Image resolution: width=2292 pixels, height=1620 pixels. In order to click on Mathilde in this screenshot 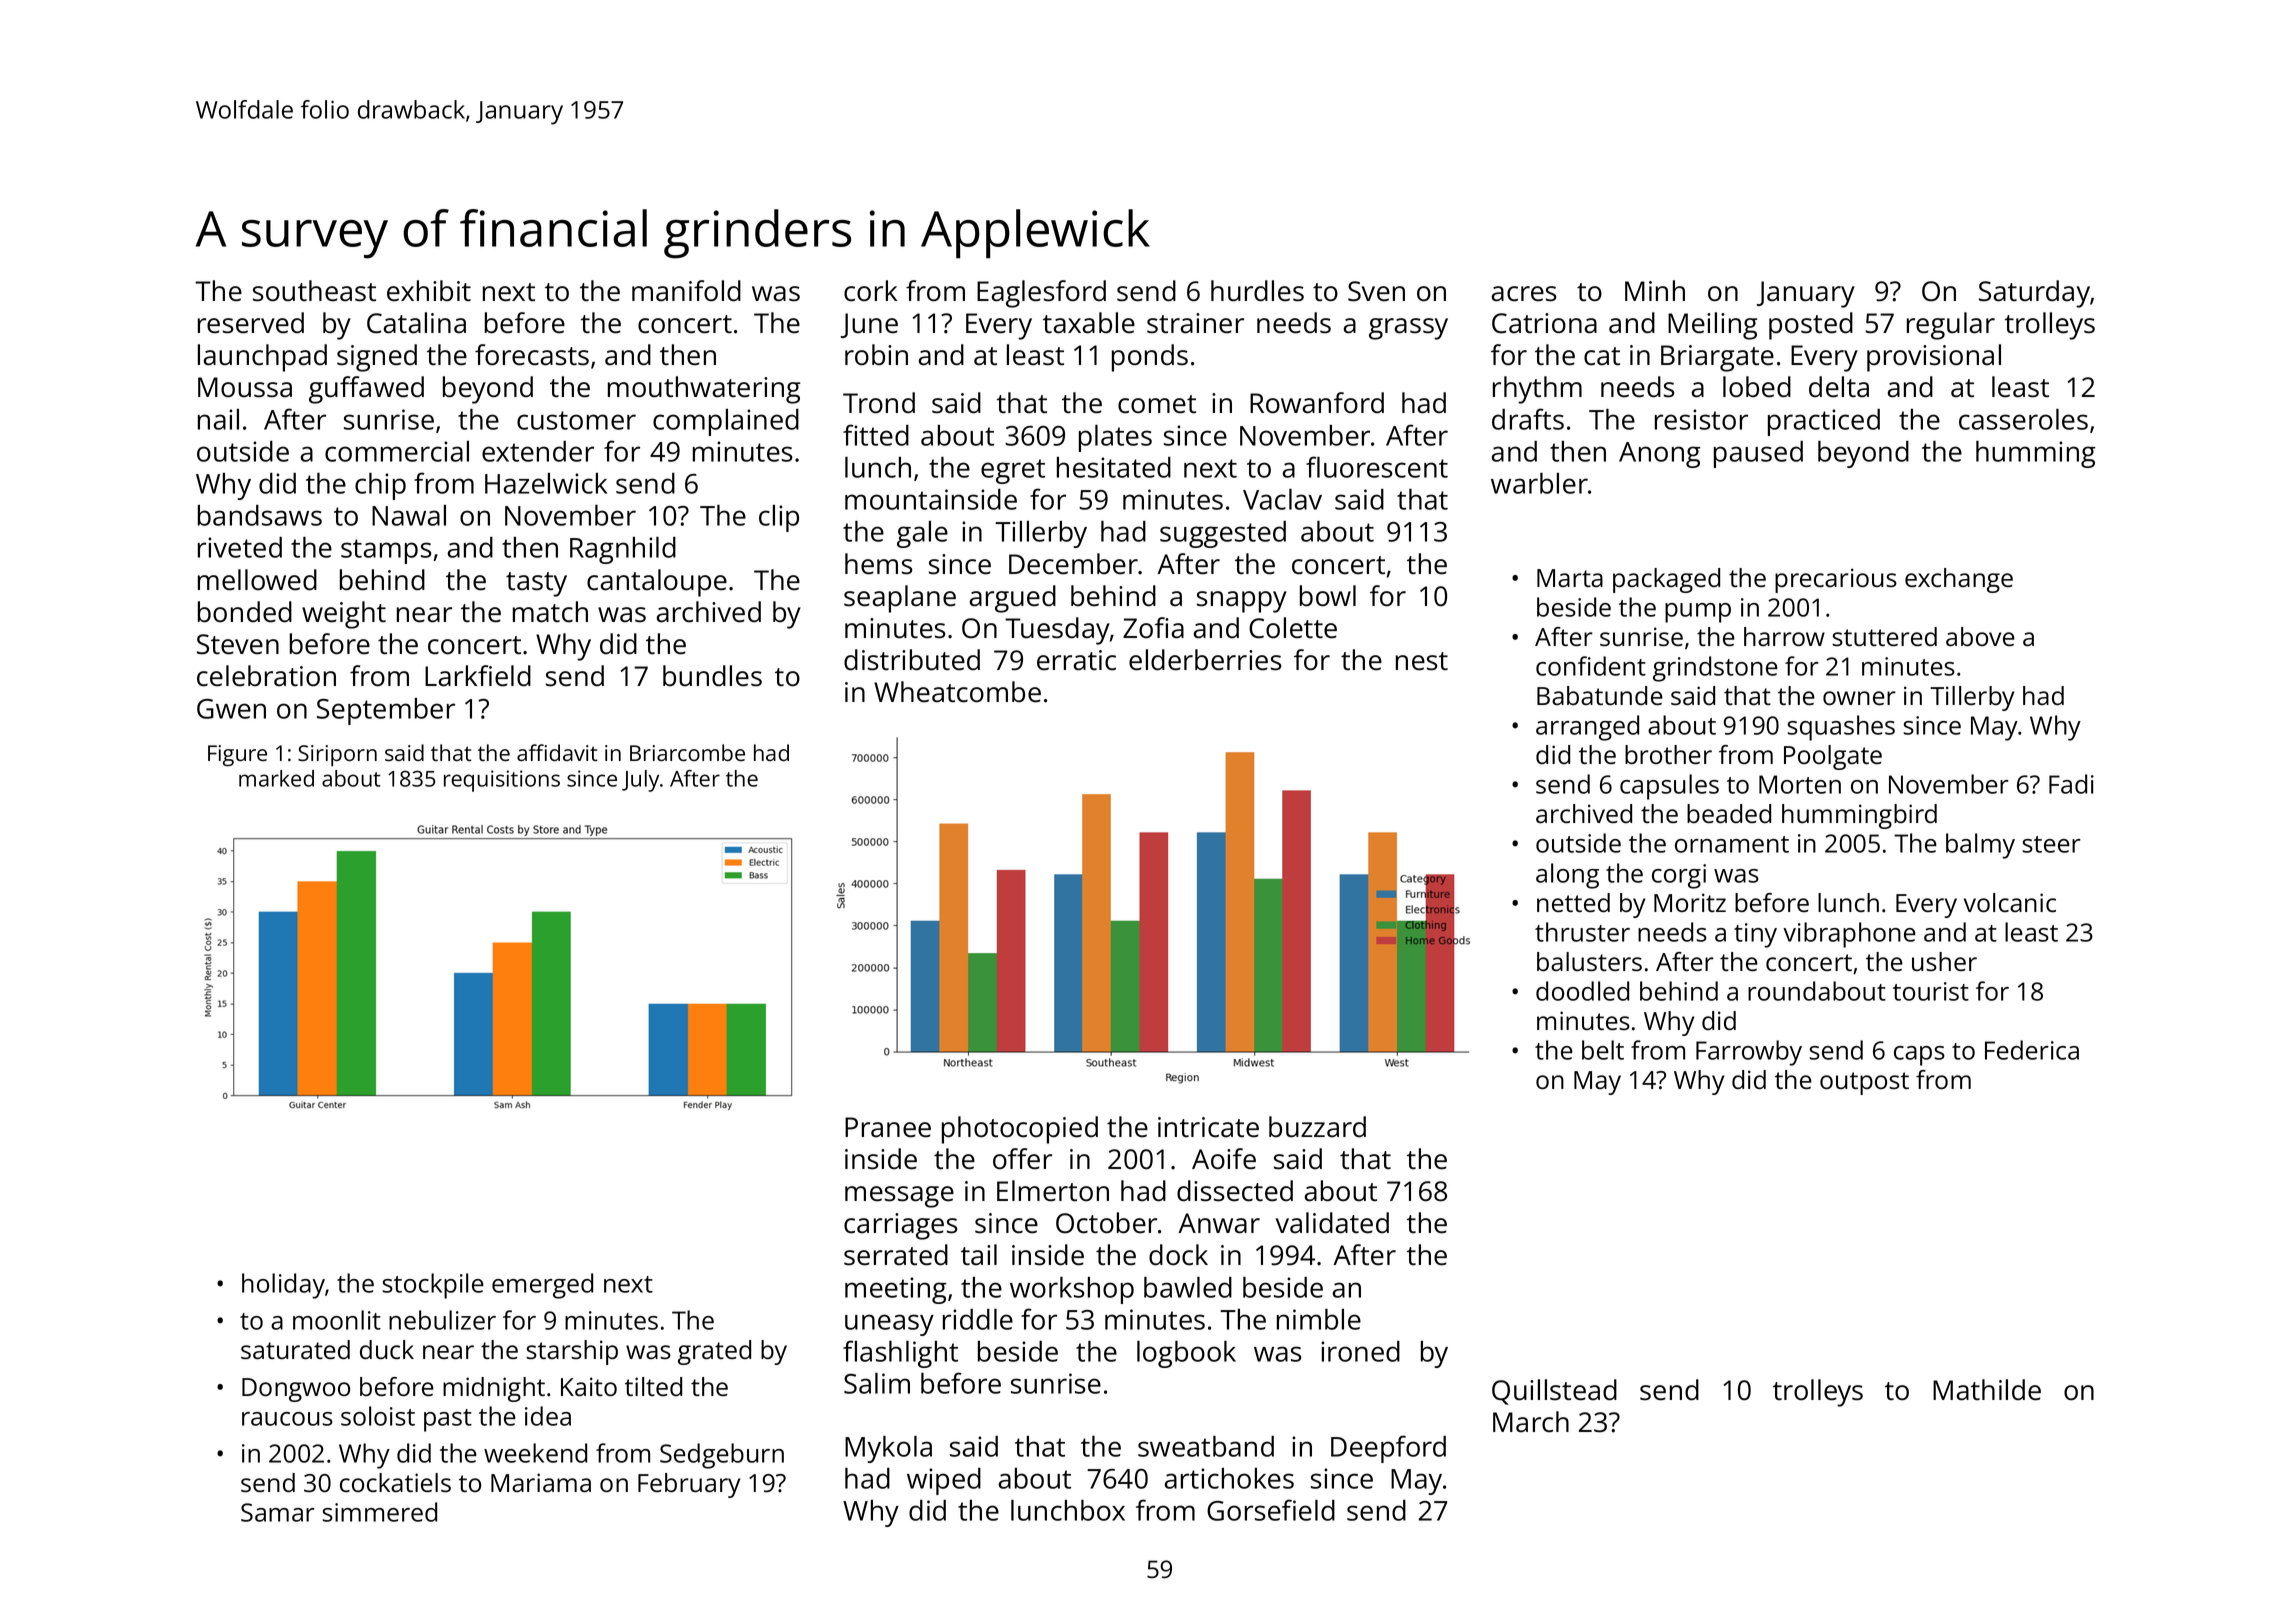, I will do `click(1987, 1390)`.
